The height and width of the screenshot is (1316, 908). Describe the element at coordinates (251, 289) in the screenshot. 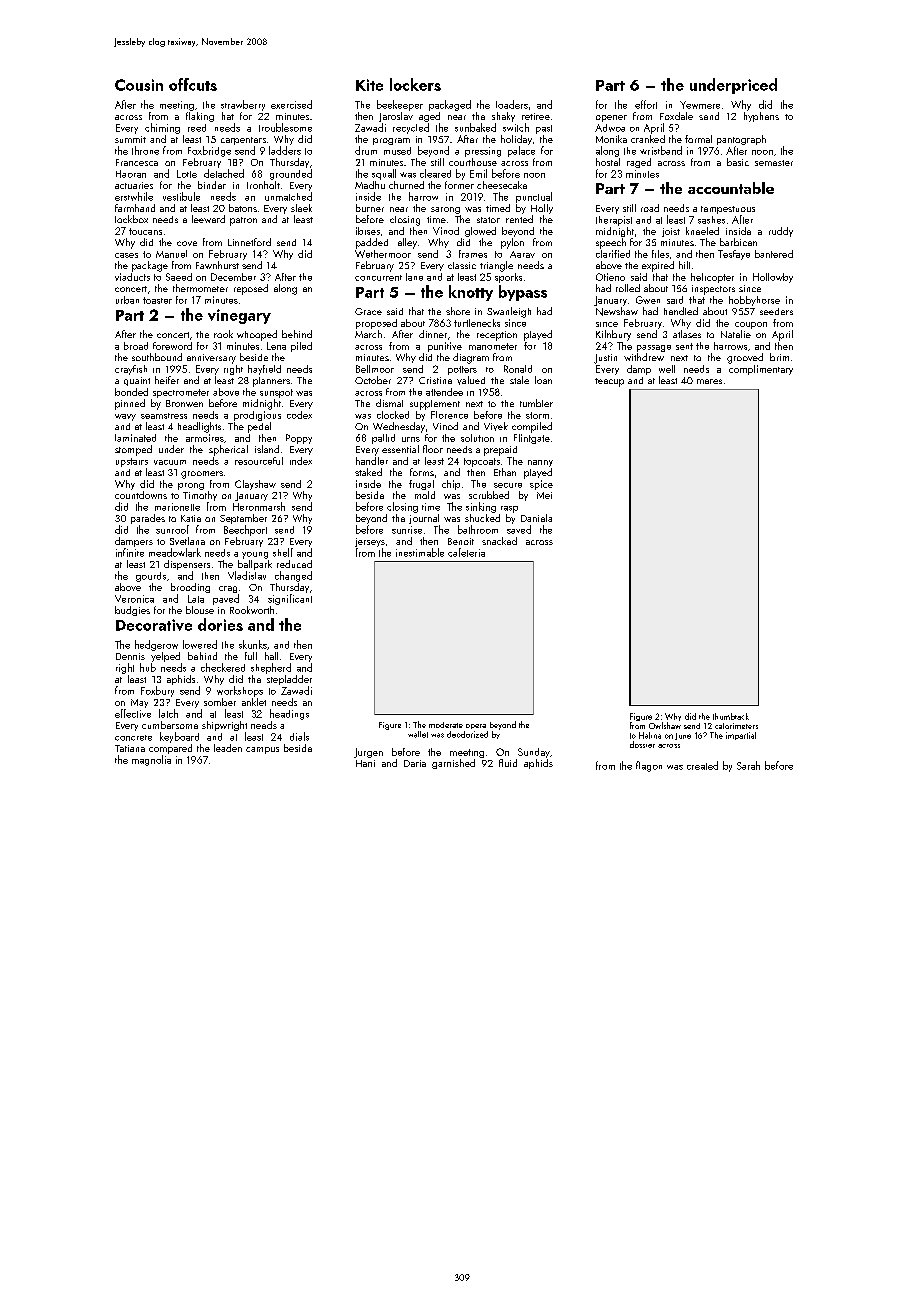

I see `reposed` at that location.
